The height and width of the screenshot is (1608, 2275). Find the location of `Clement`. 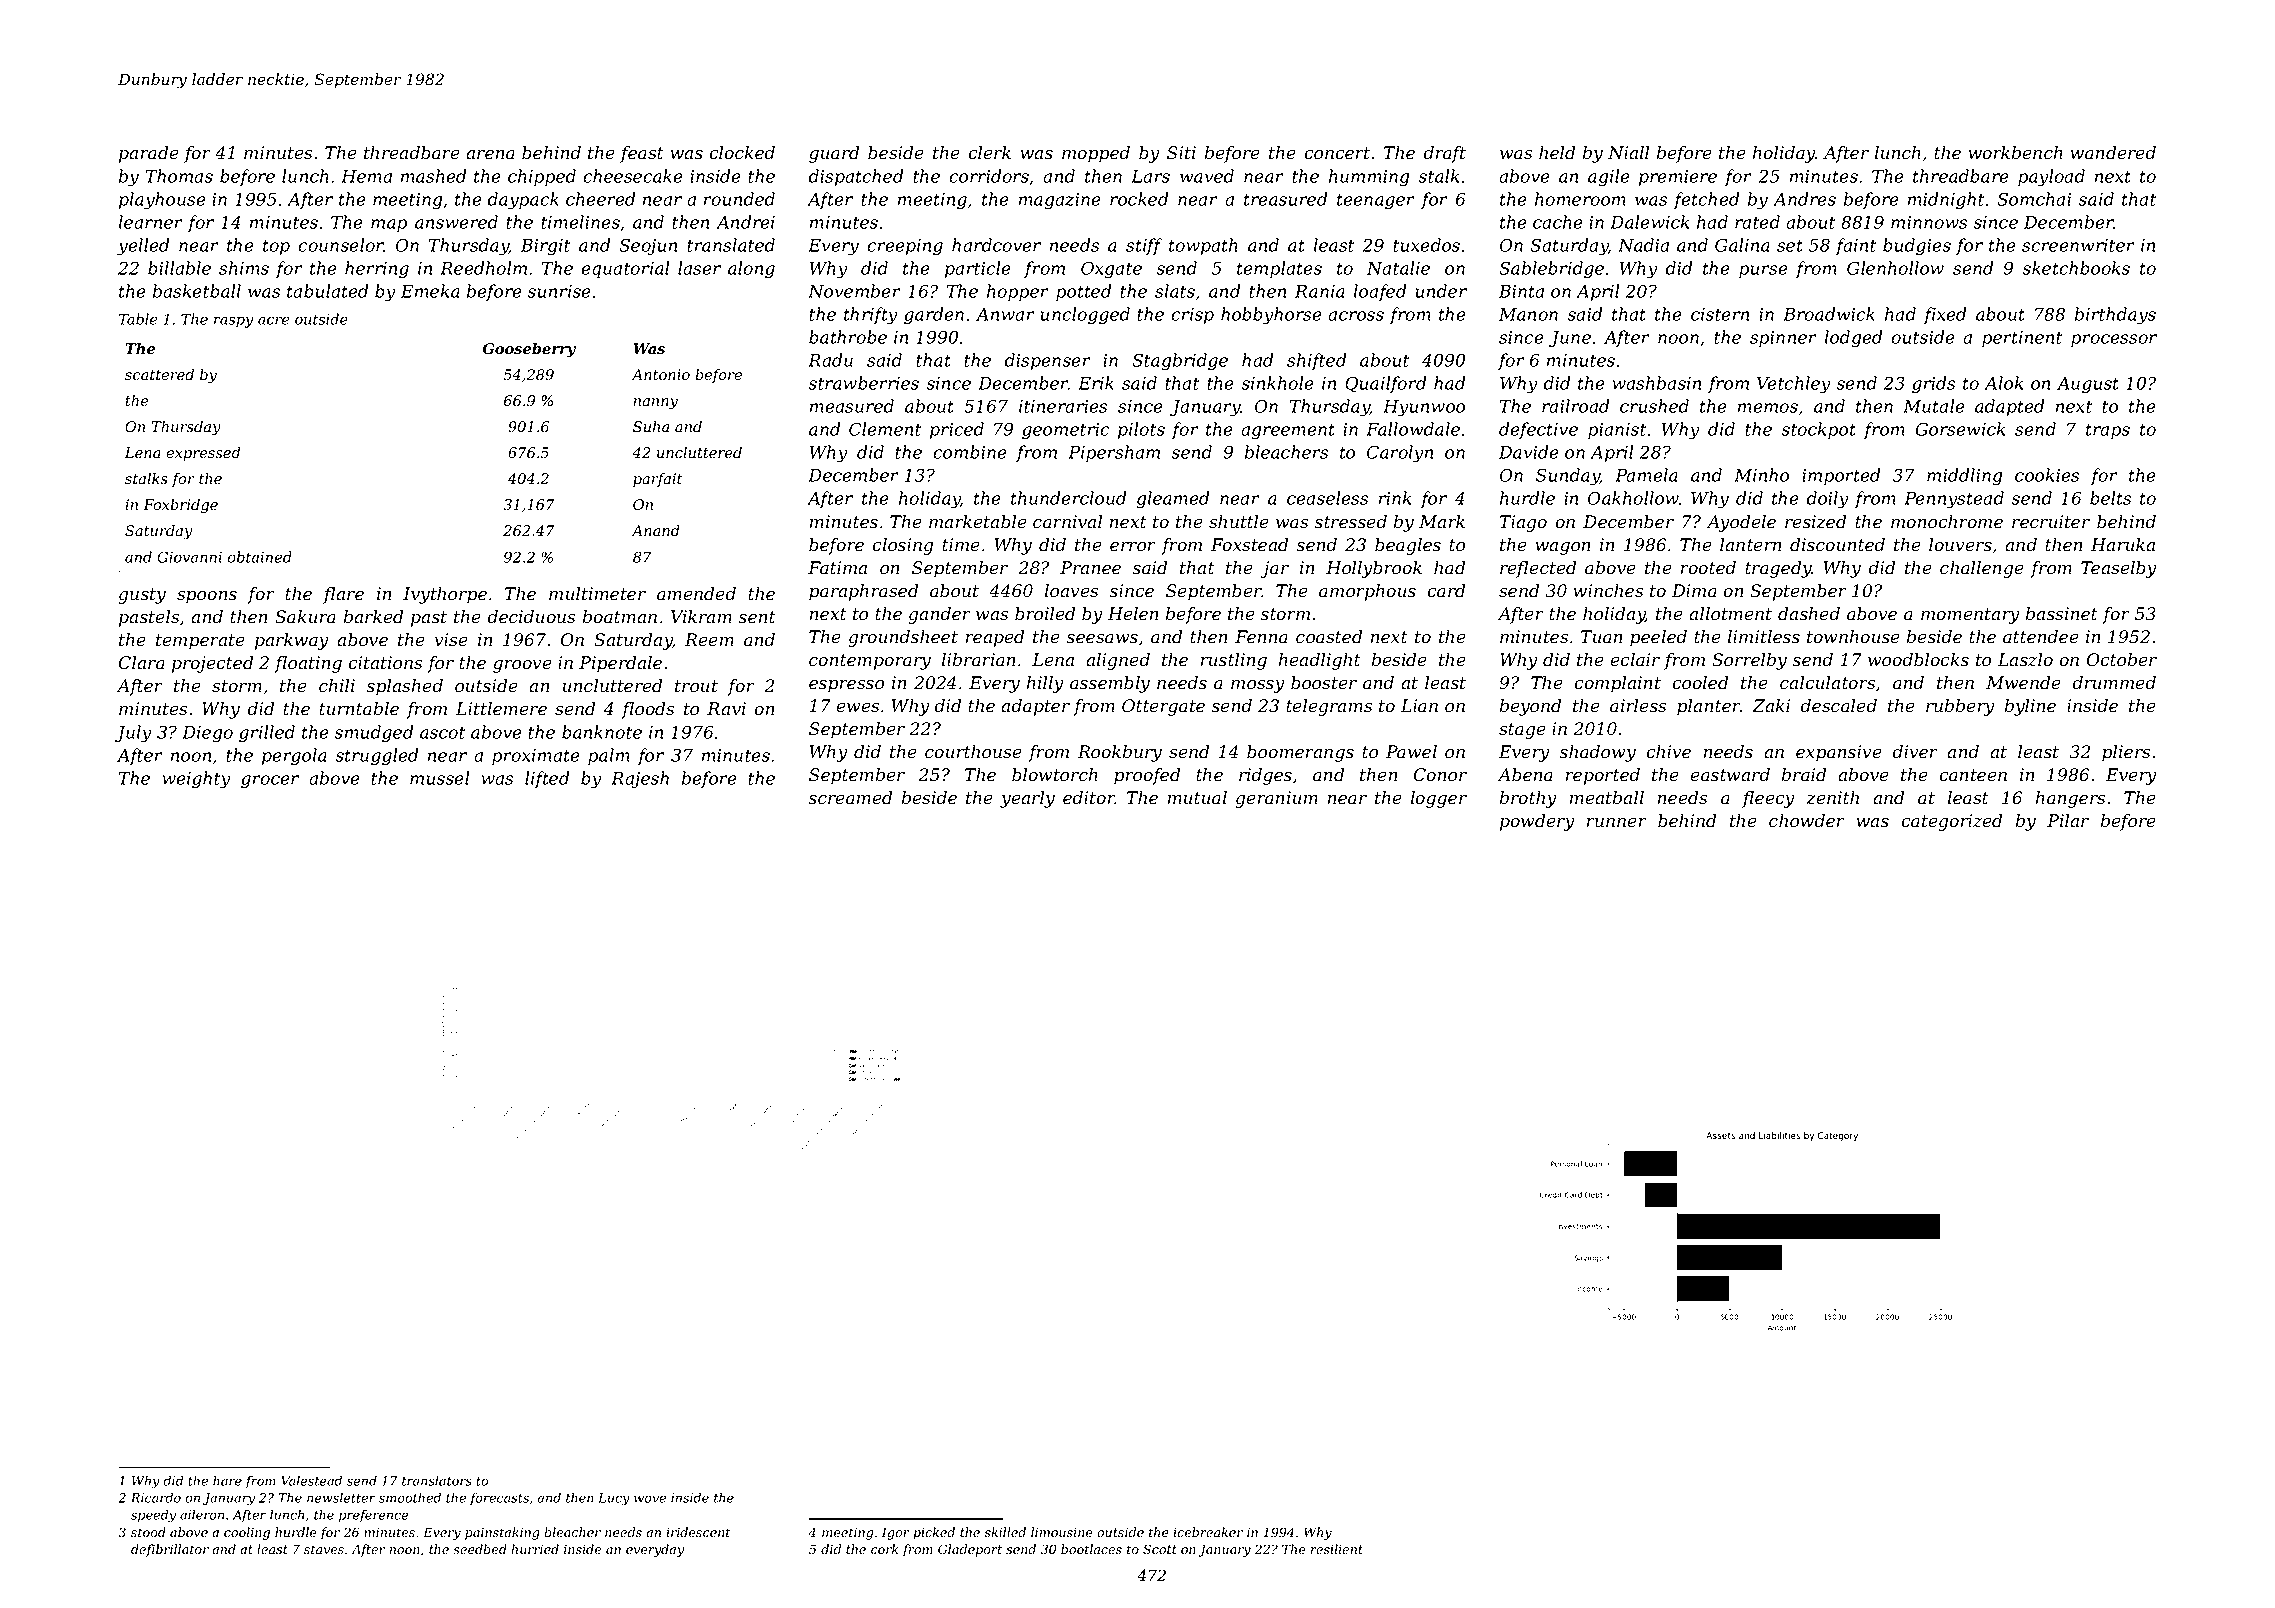

Clement is located at coordinates (885, 429).
